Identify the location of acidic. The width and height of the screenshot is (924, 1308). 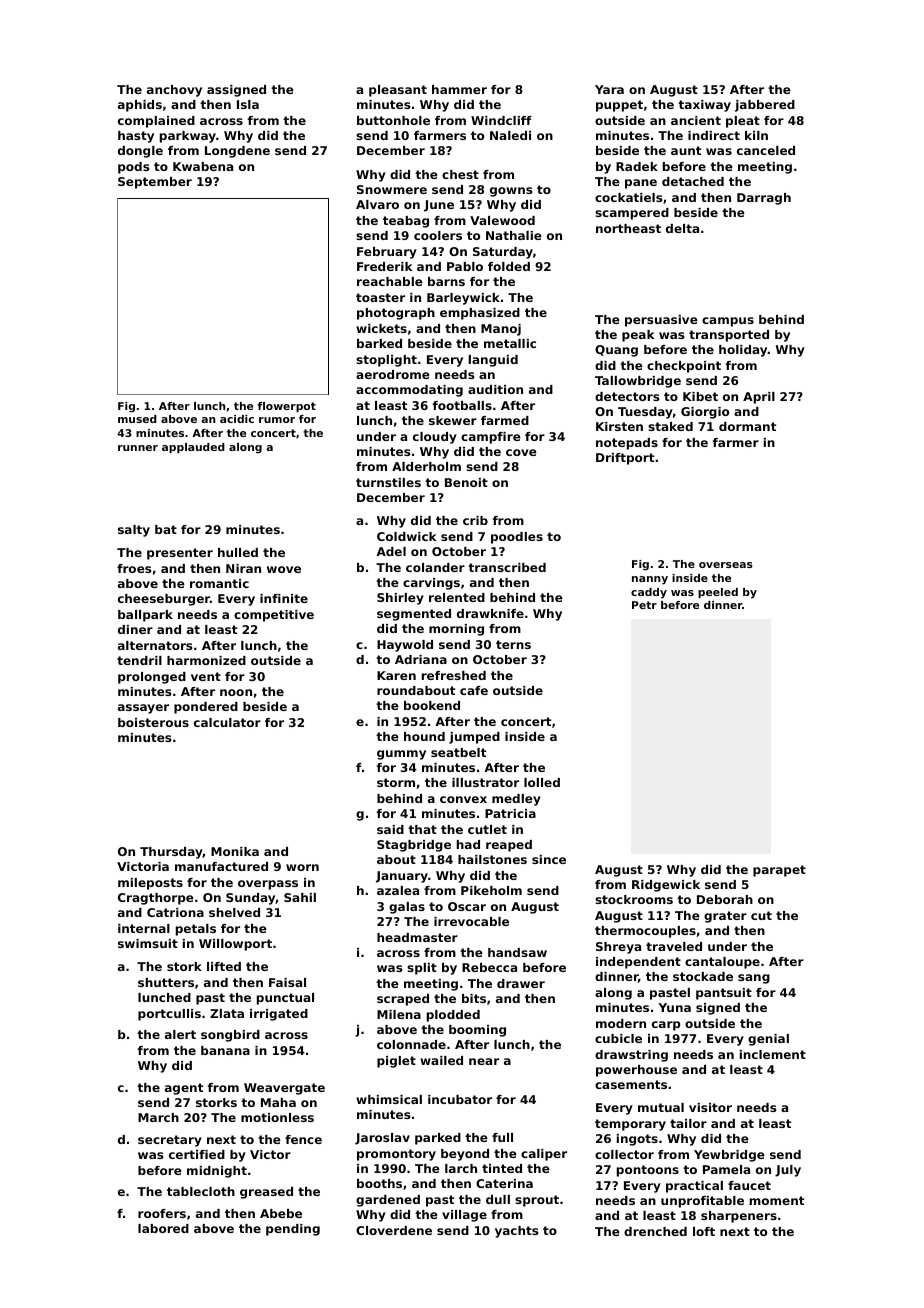
(237, 419).
